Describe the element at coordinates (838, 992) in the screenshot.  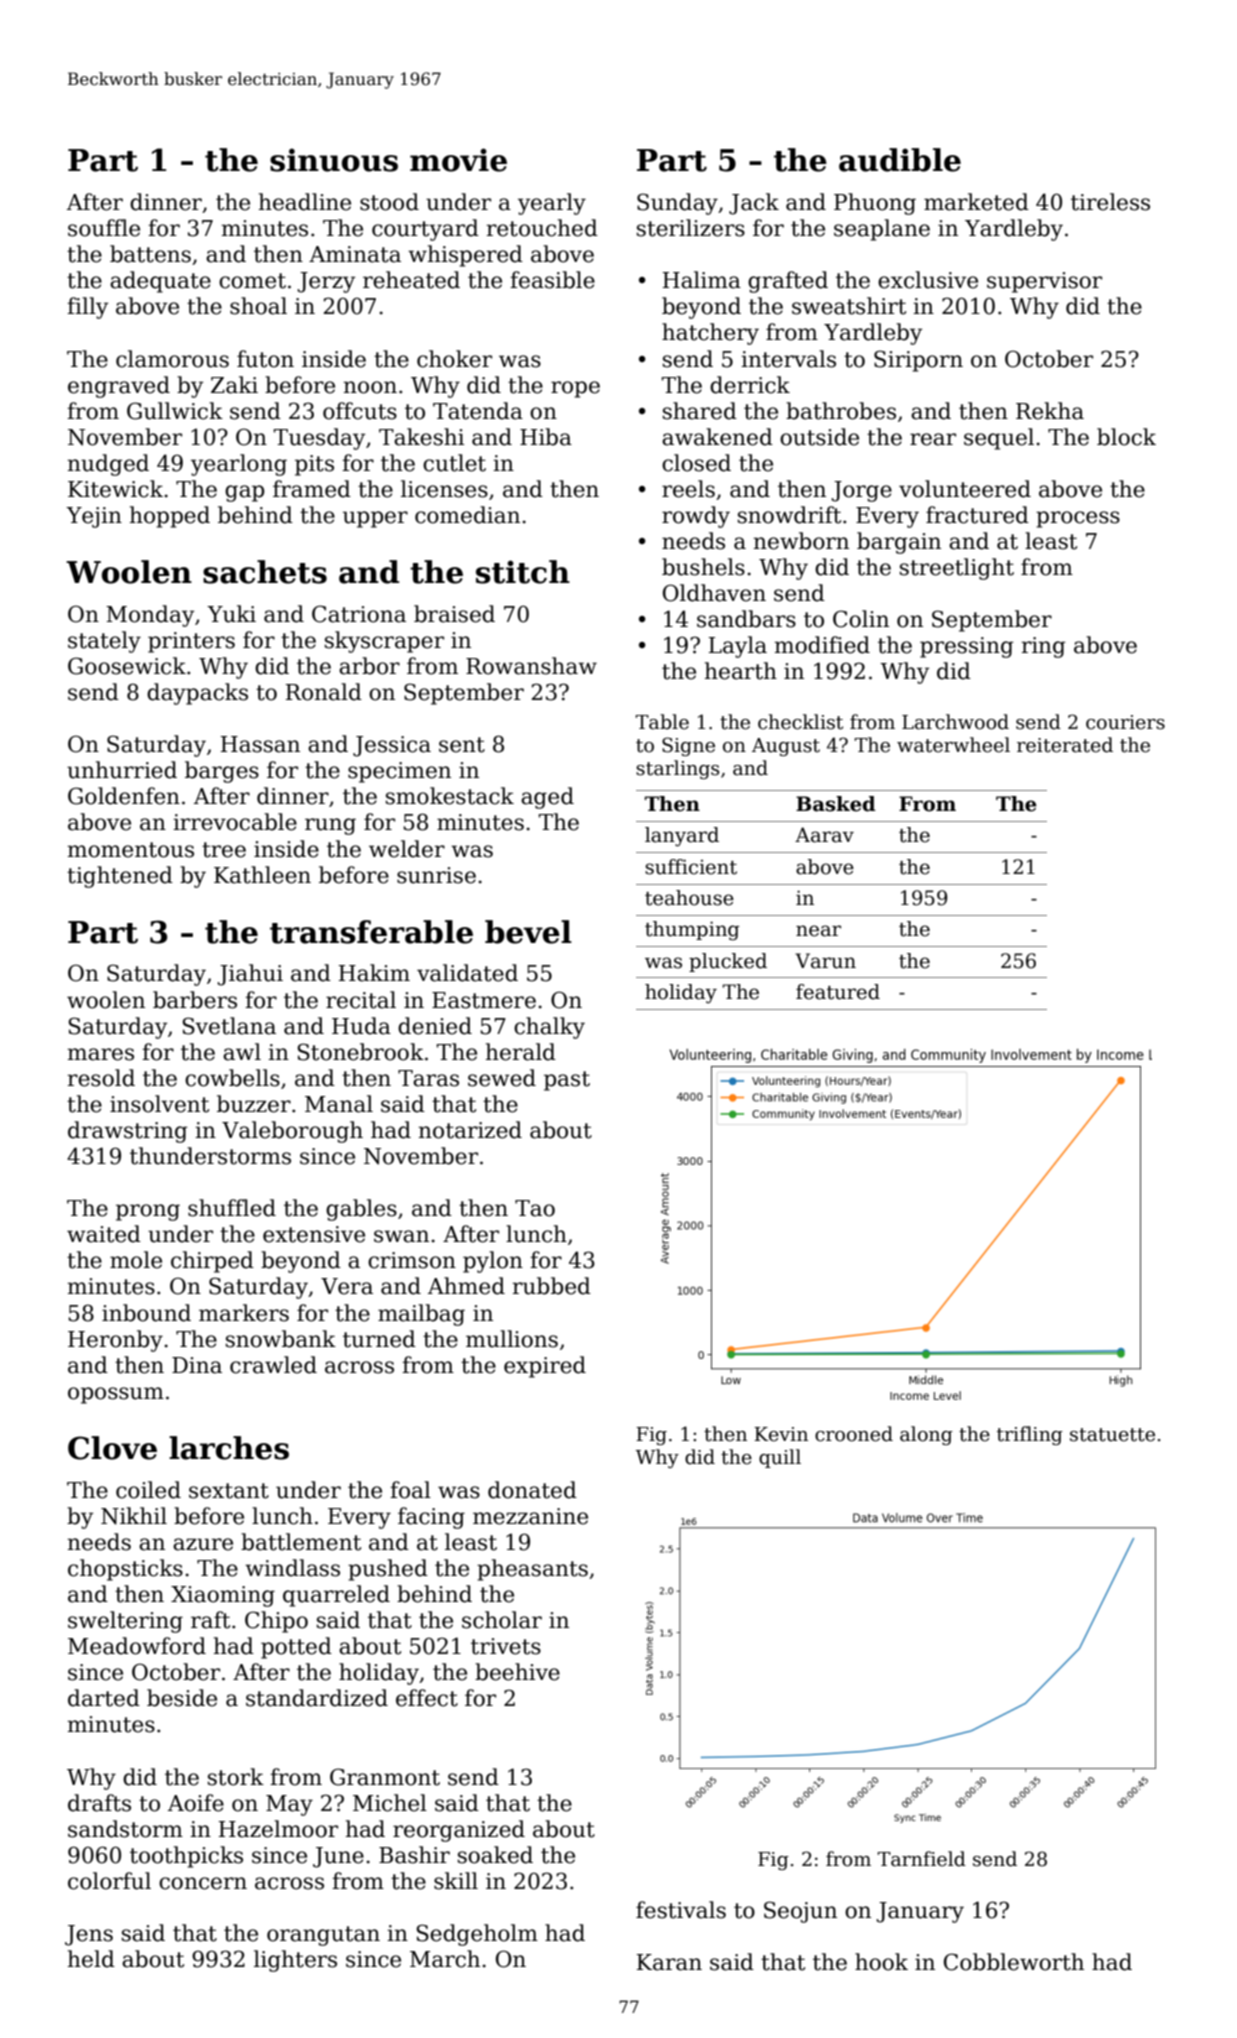
I see `featured` at that location.
